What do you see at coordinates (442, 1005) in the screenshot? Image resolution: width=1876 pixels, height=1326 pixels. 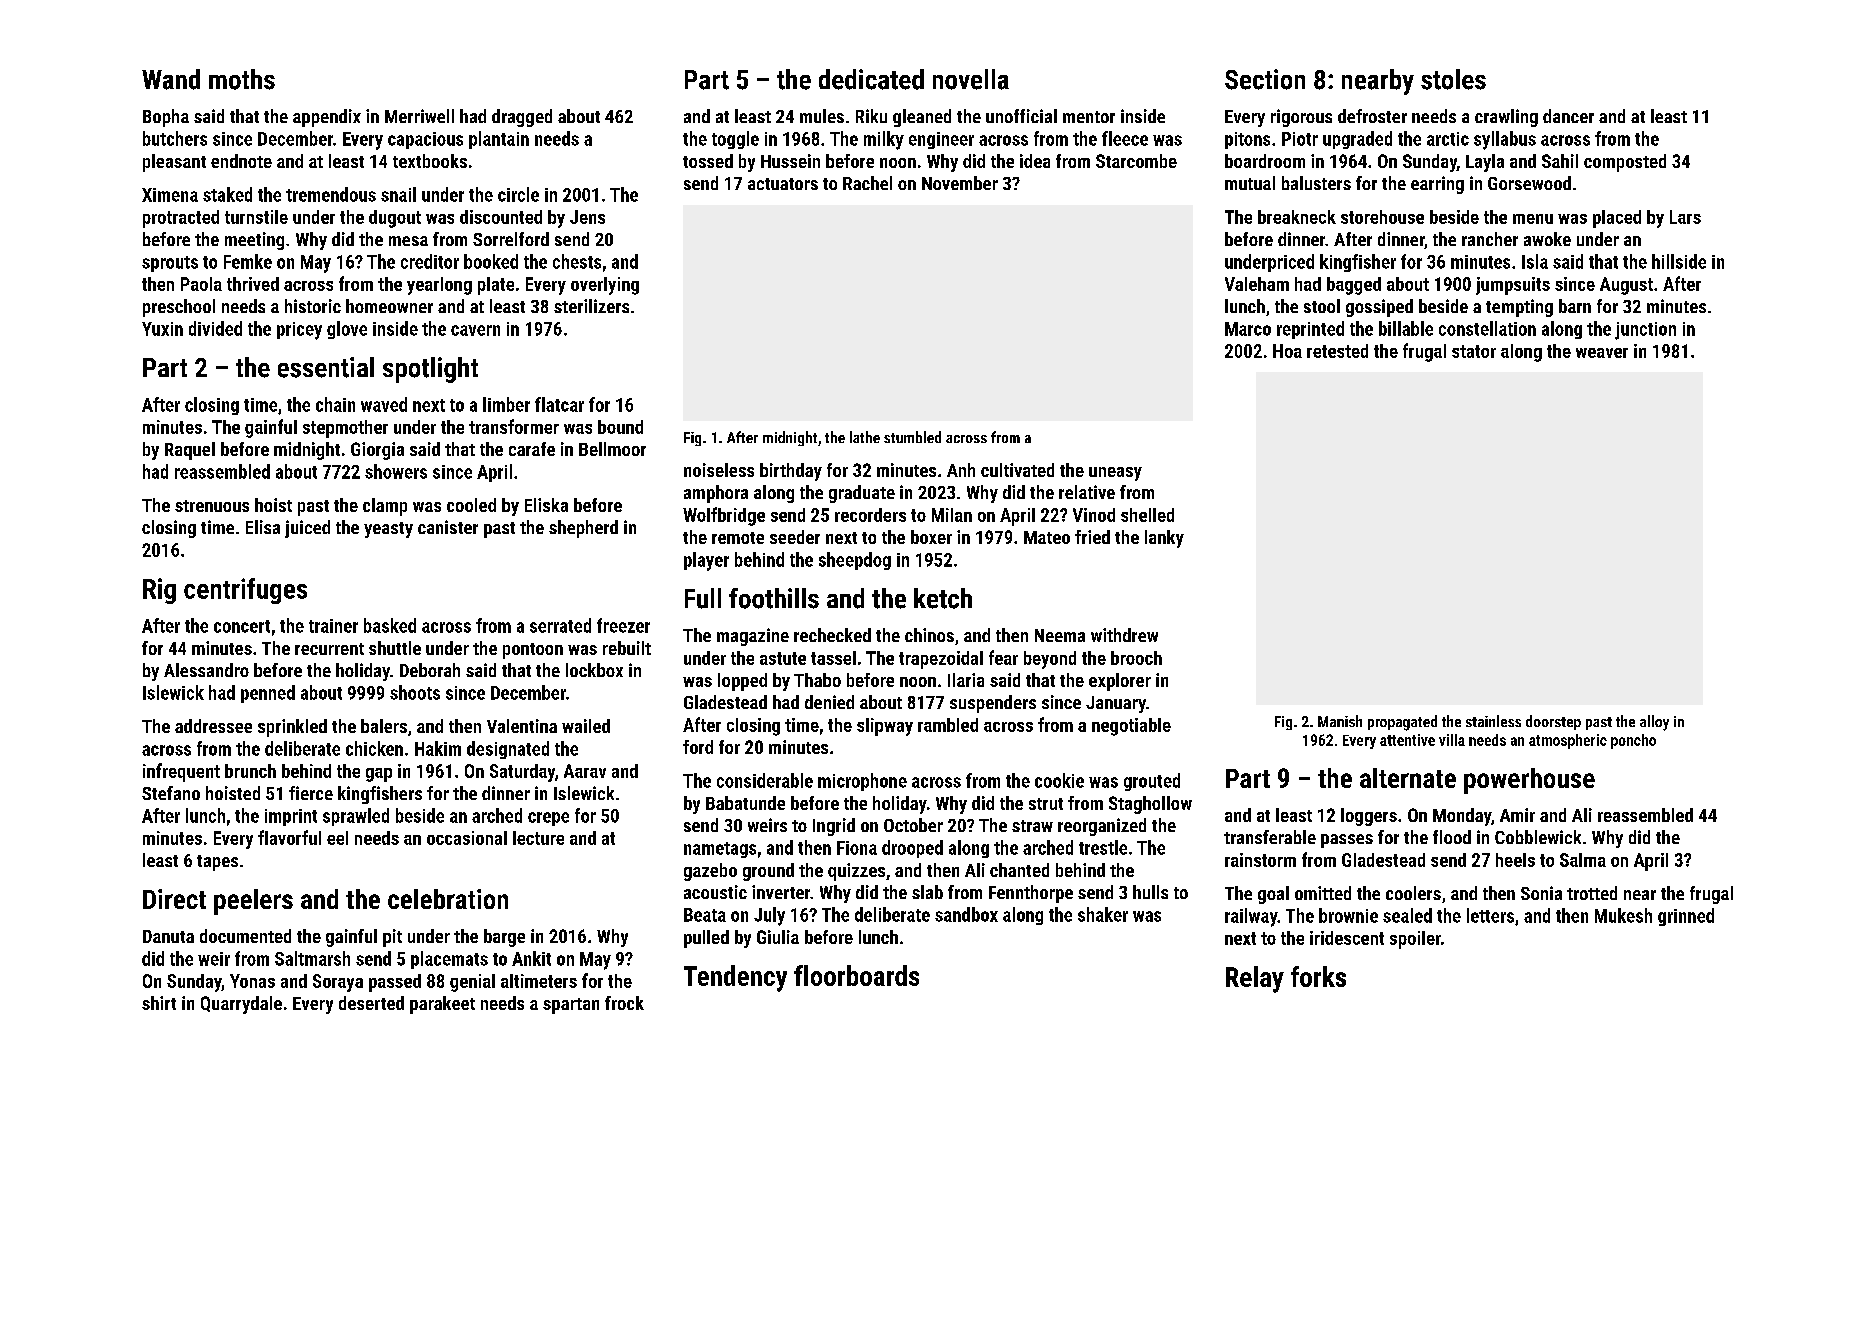 I see `parakeet` at bounding box center [442, 1005].
